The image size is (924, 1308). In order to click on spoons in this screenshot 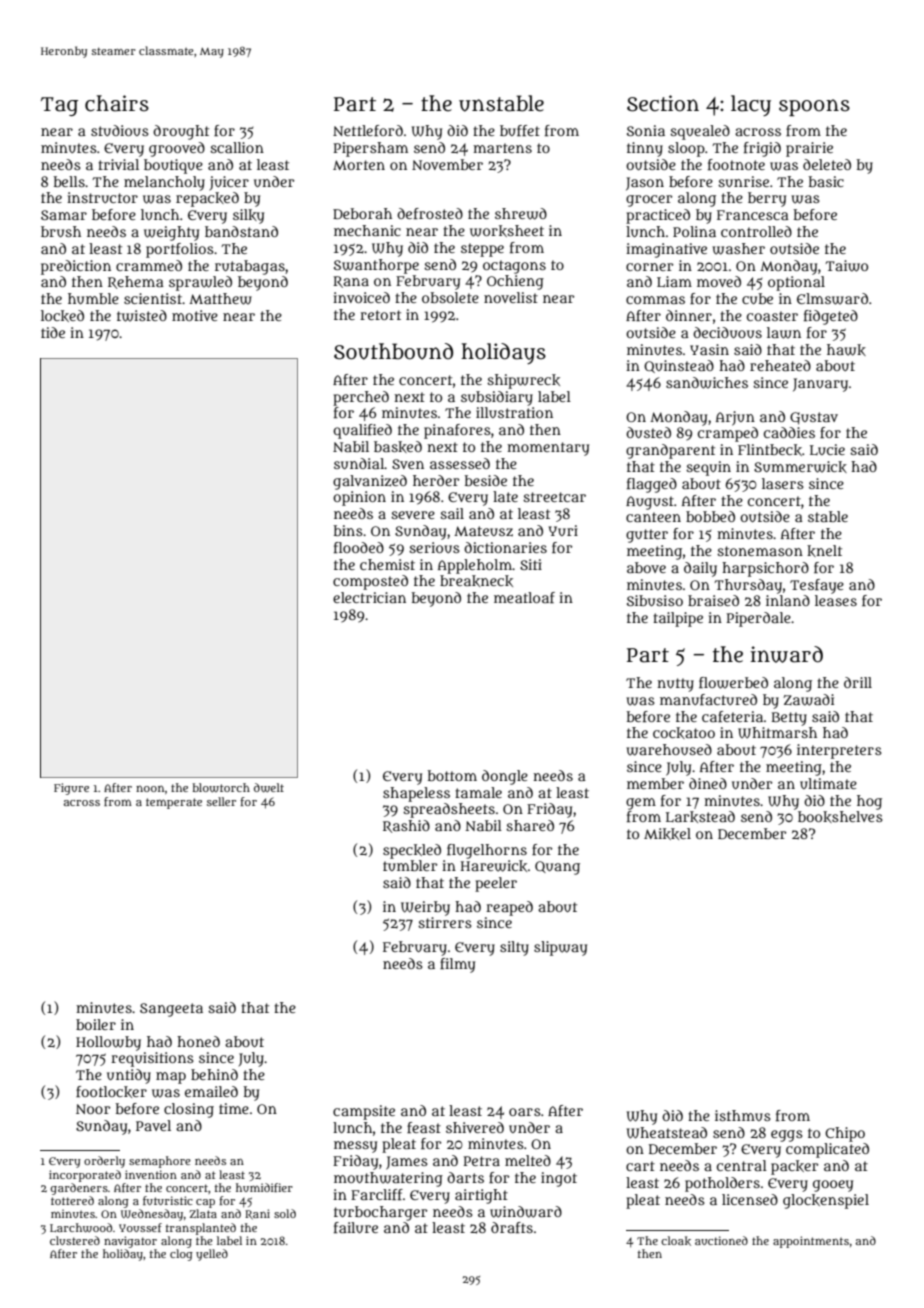, I will do `click(814, 107)`.
